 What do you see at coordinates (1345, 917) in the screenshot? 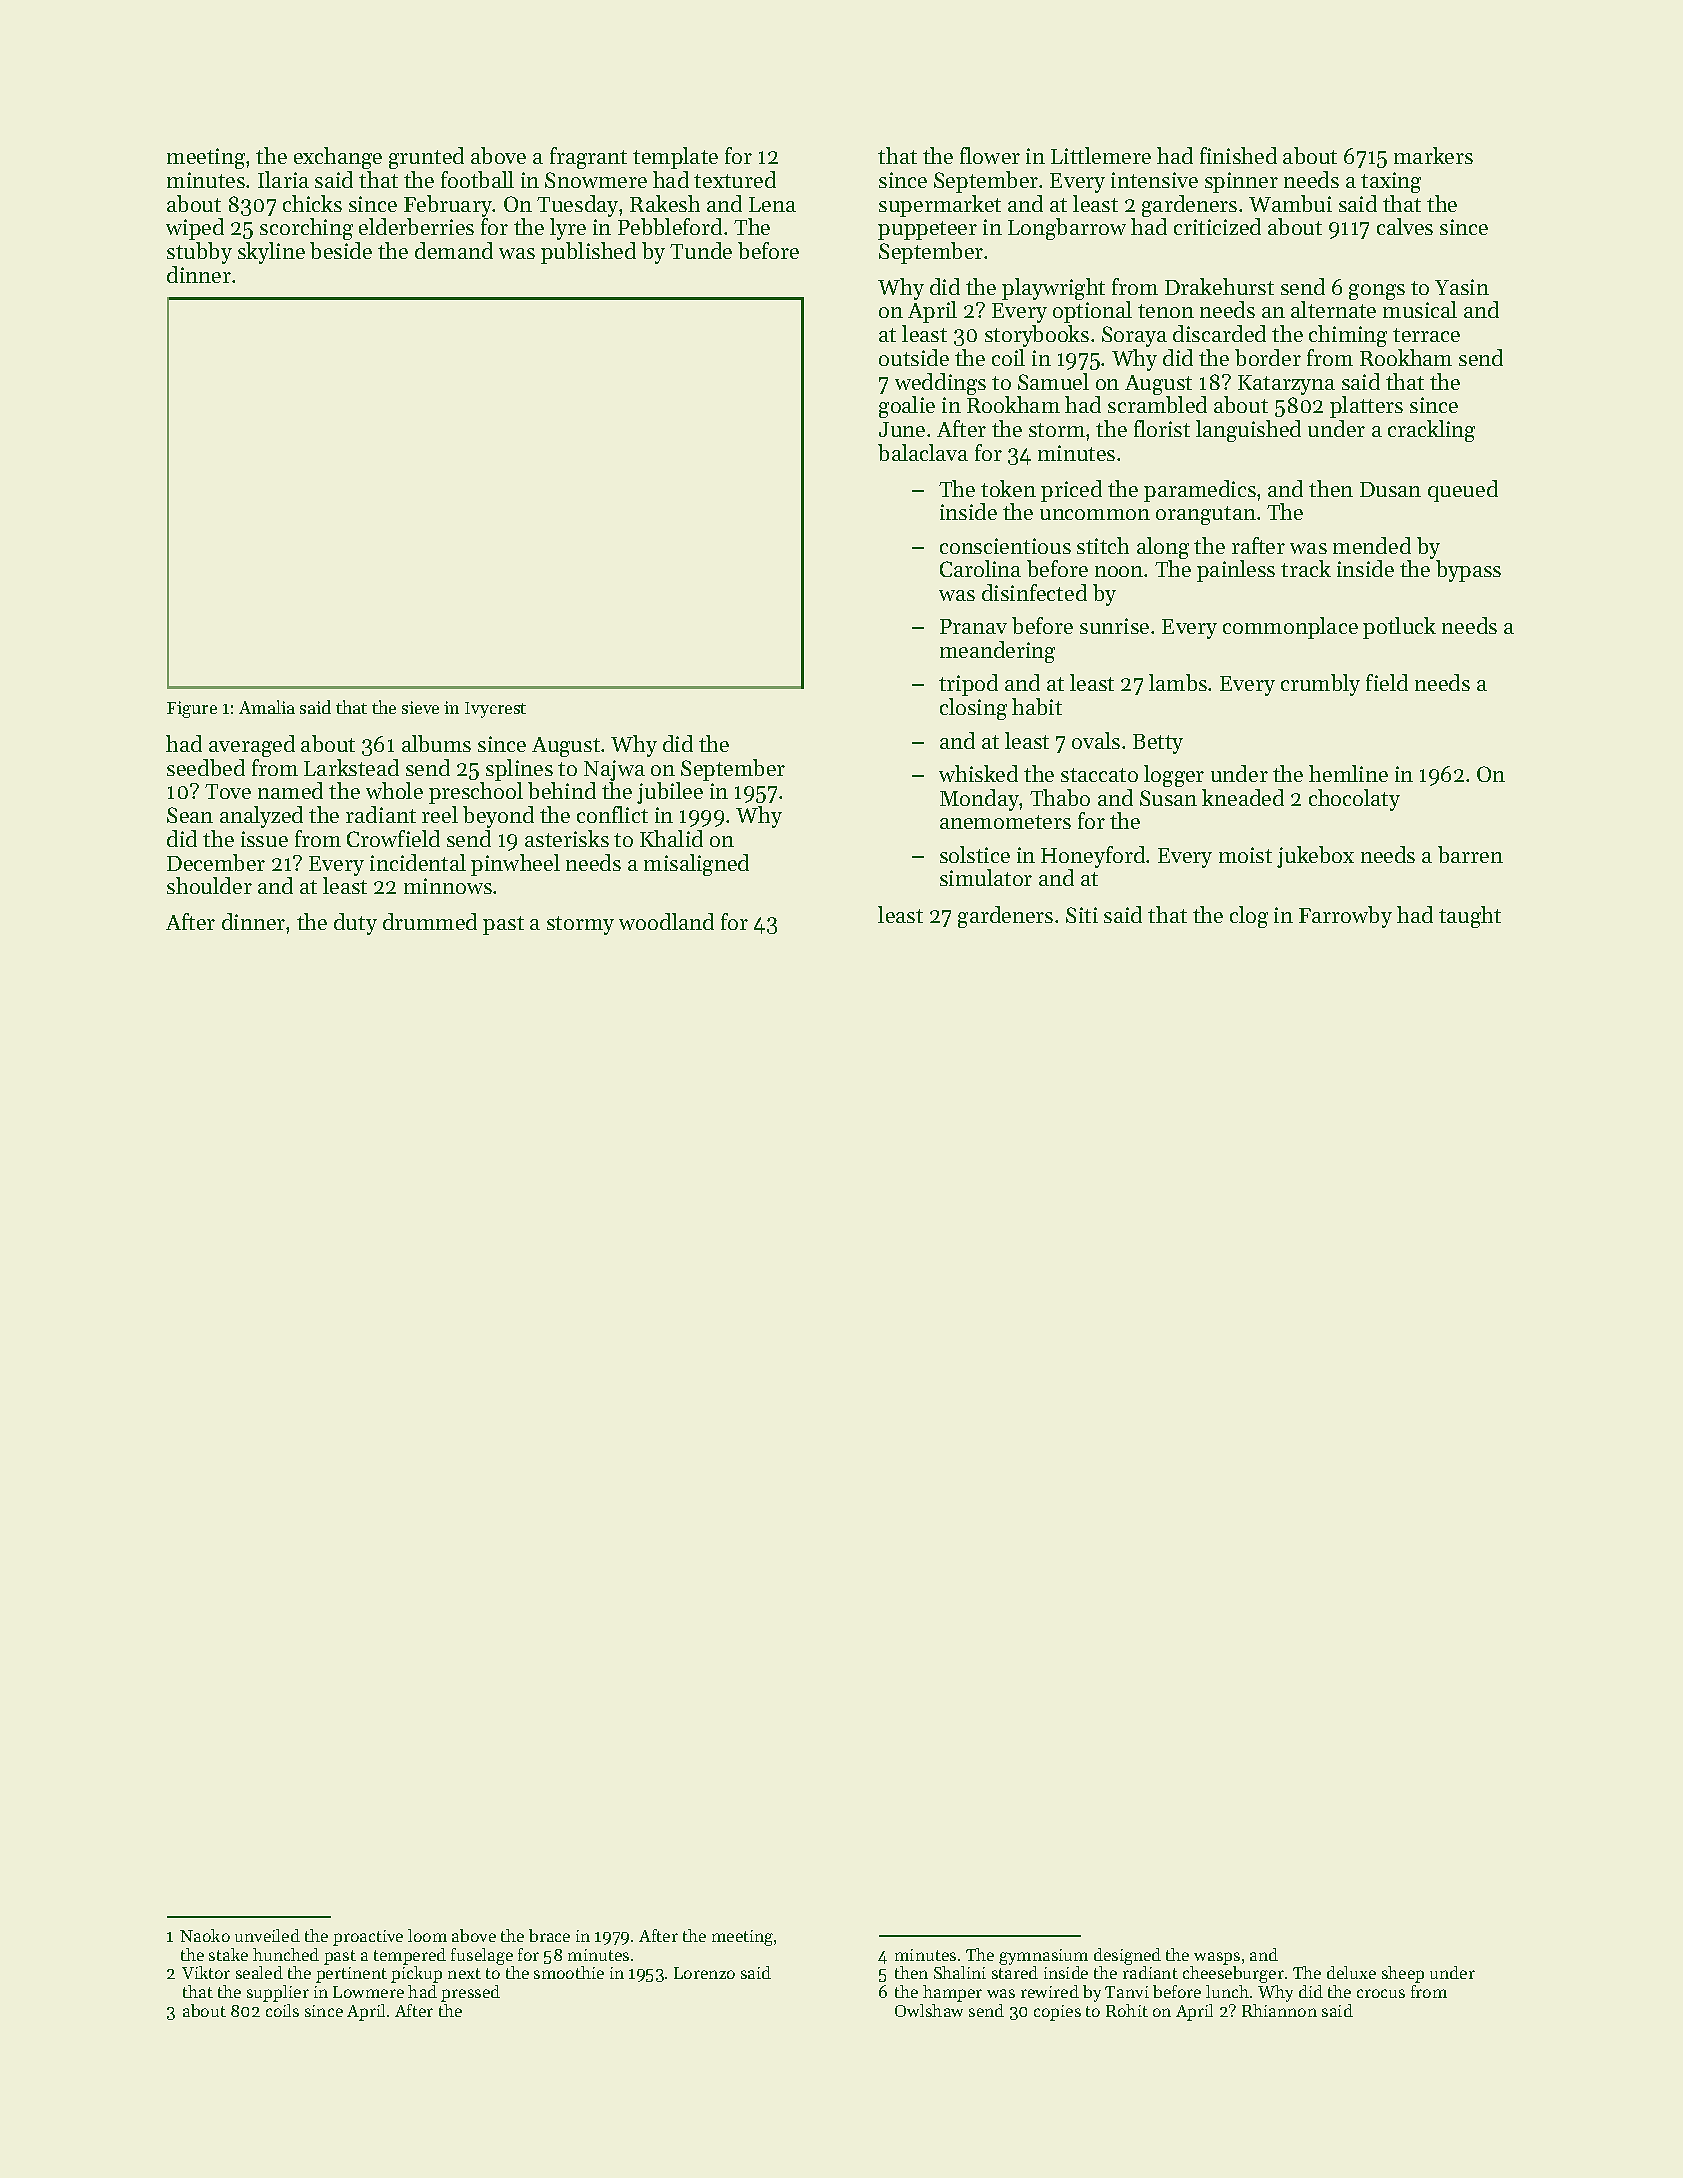
I see `Farrowby` at bounding box center [1345, 917].
